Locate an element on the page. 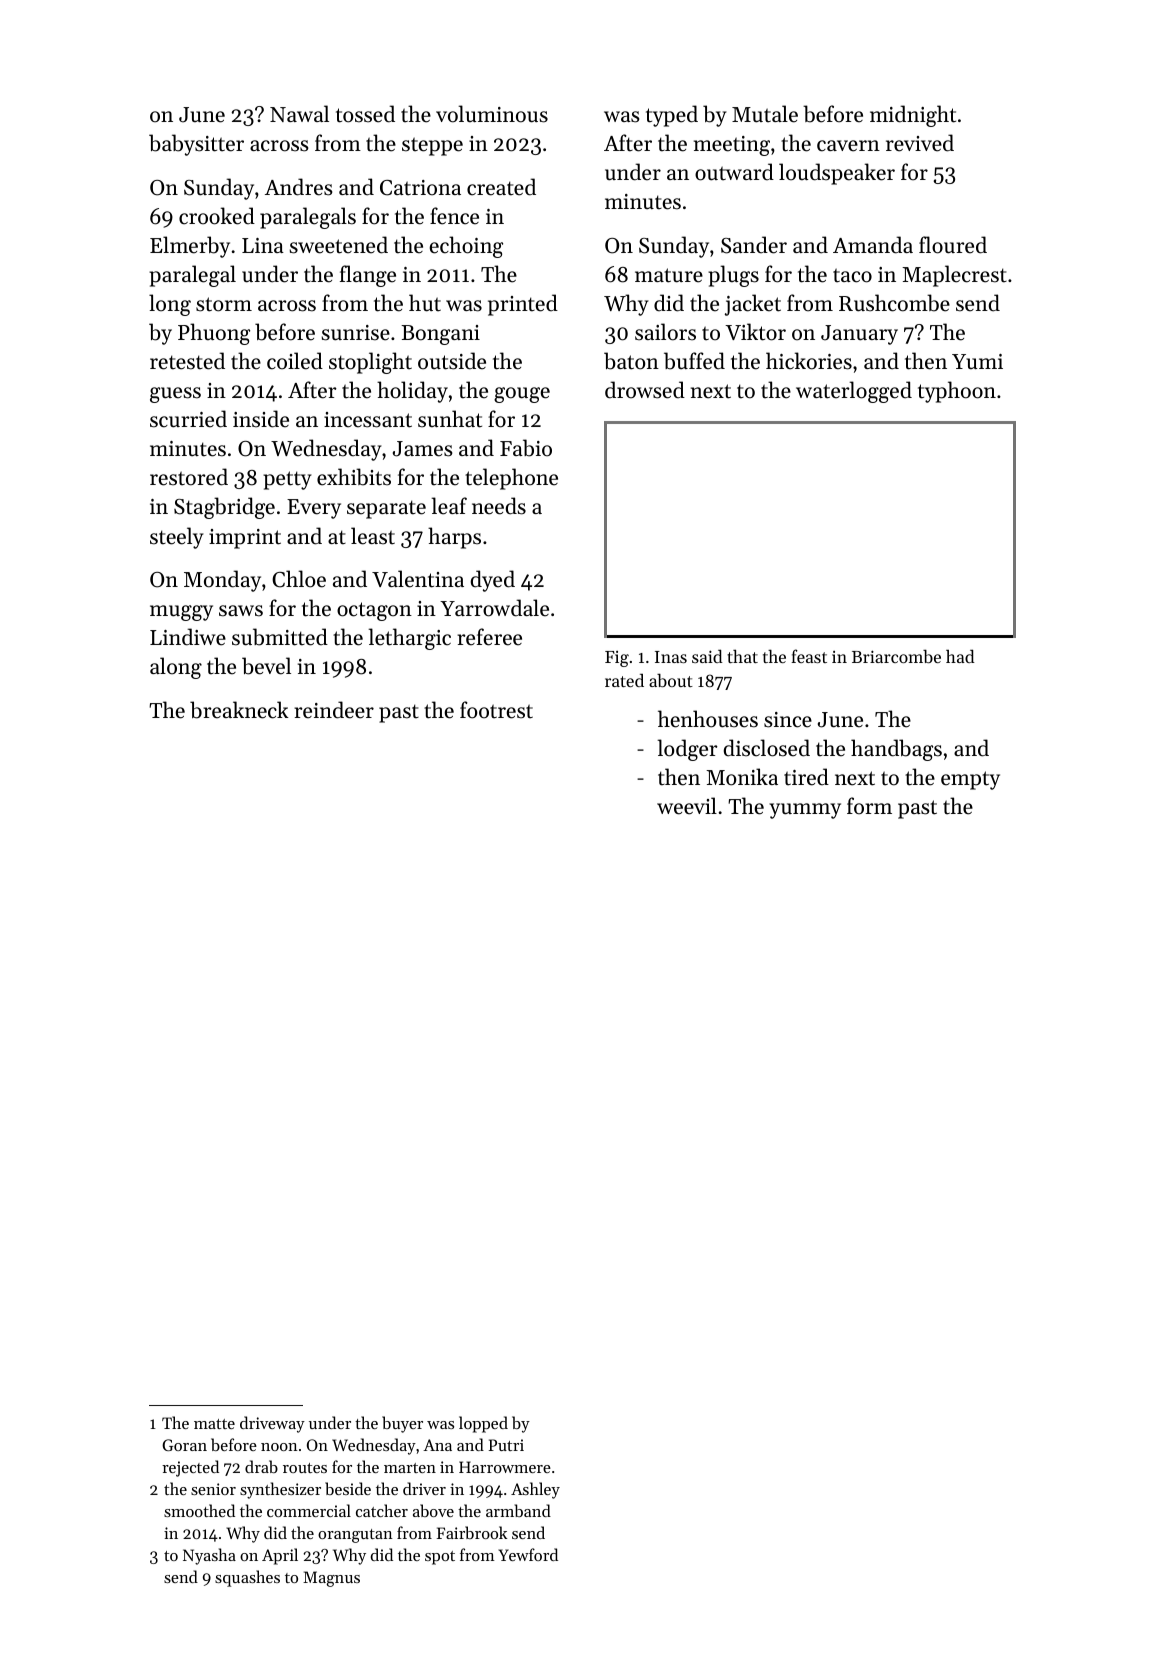 This document has height=1654, width=1165. octagon is located at coordinates (374, 611).
